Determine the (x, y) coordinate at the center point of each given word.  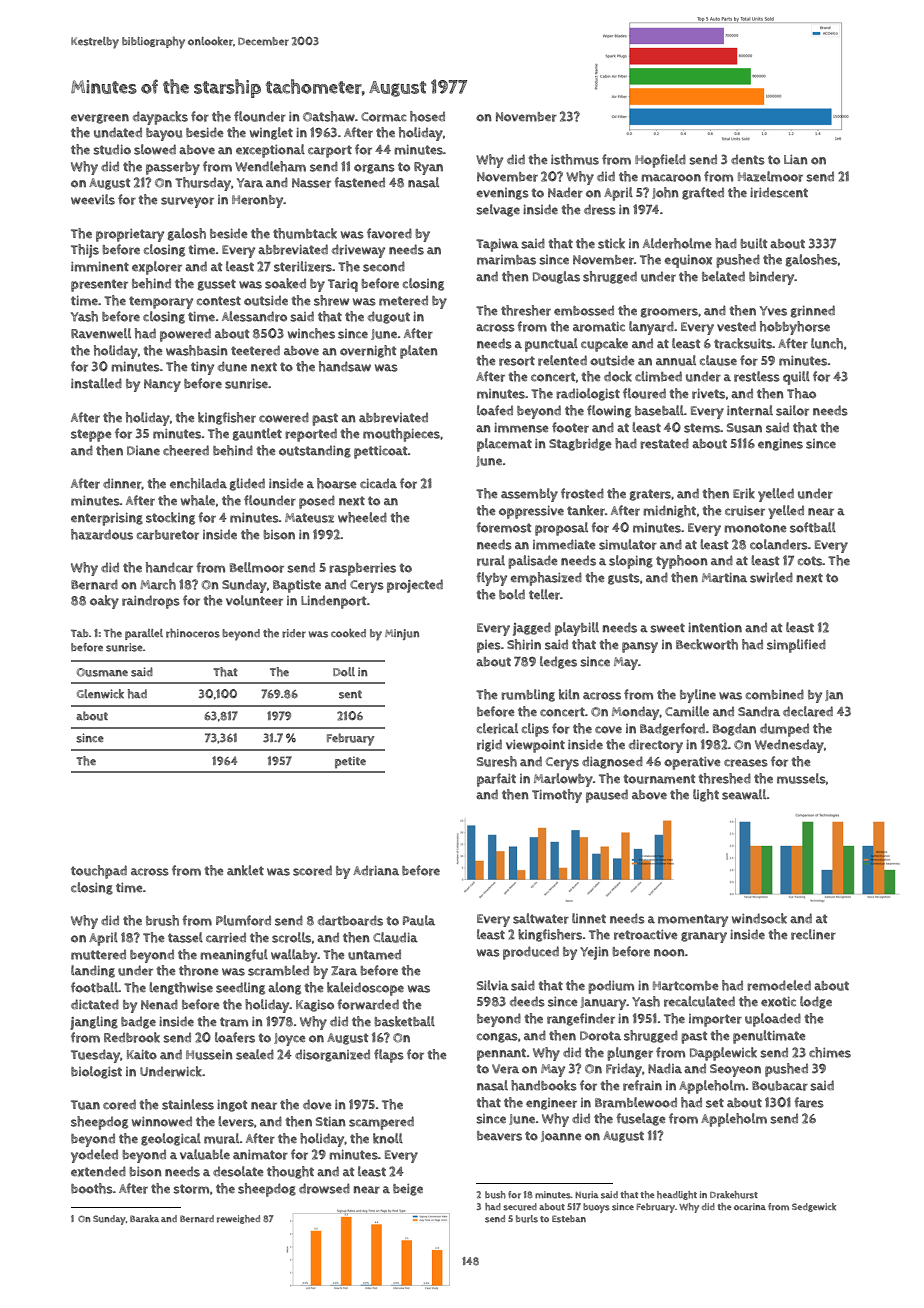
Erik (744, 493)
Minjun (402, 634)
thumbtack (305, 233)
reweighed (238, 1219)
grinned (813, 311)
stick (611, 243)
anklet (245, 870)
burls (527, 1219)
